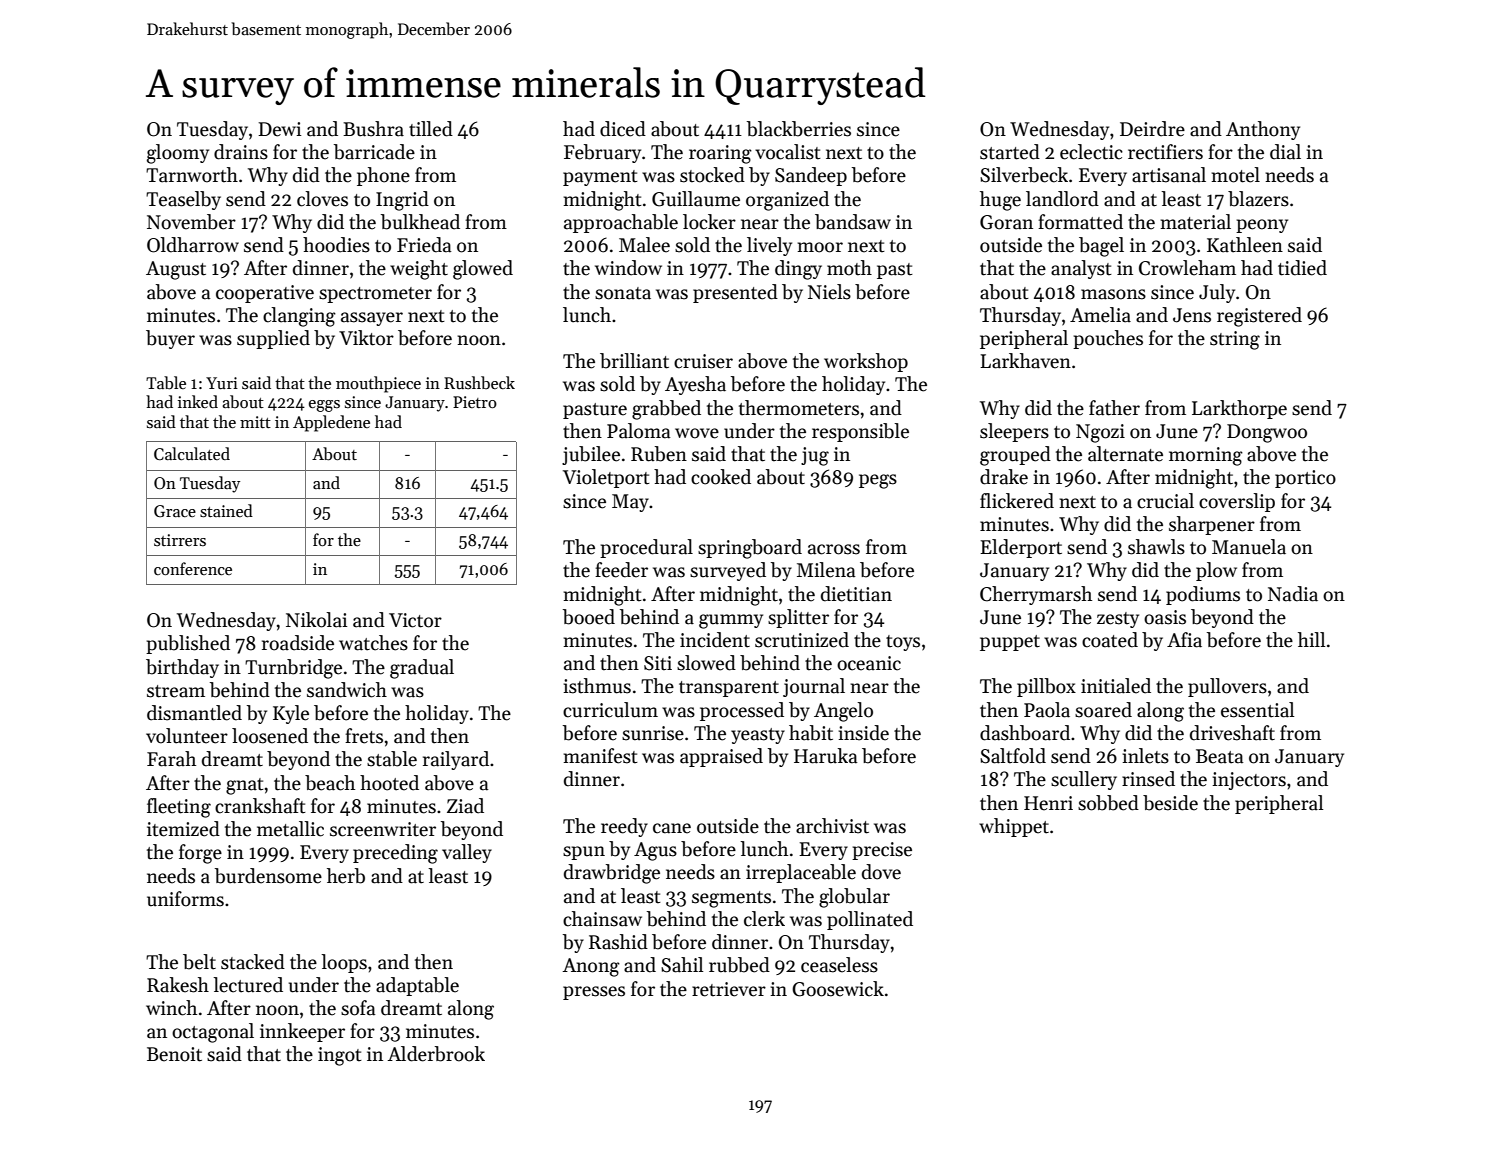  I want to click on jubilee, so click(591, 455).
